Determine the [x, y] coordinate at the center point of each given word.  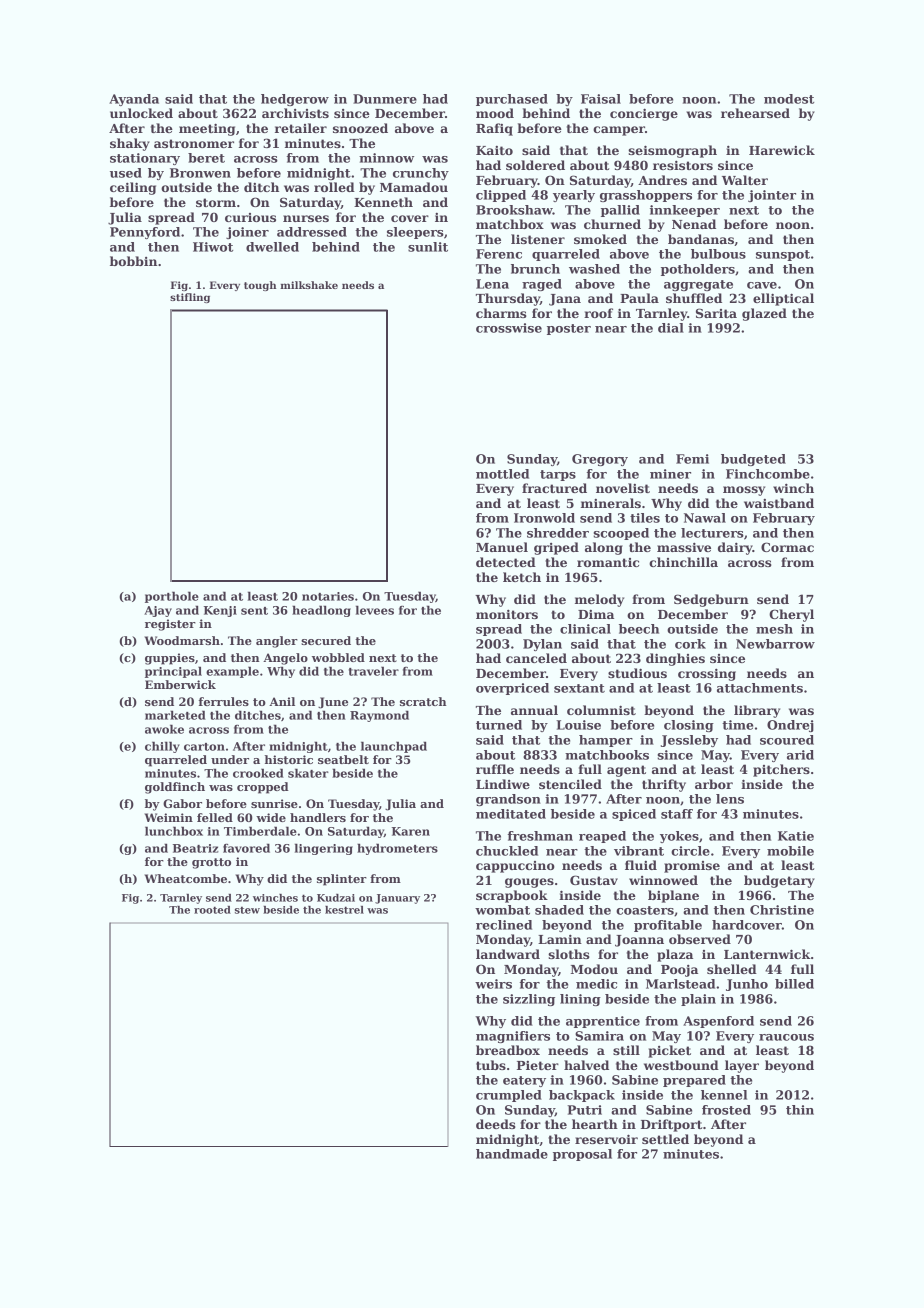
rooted [212, 910]
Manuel [502, 547]
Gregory [600, 460]
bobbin [133, 261]
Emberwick [180, 684]
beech [639, 629]
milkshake [309, 285]
